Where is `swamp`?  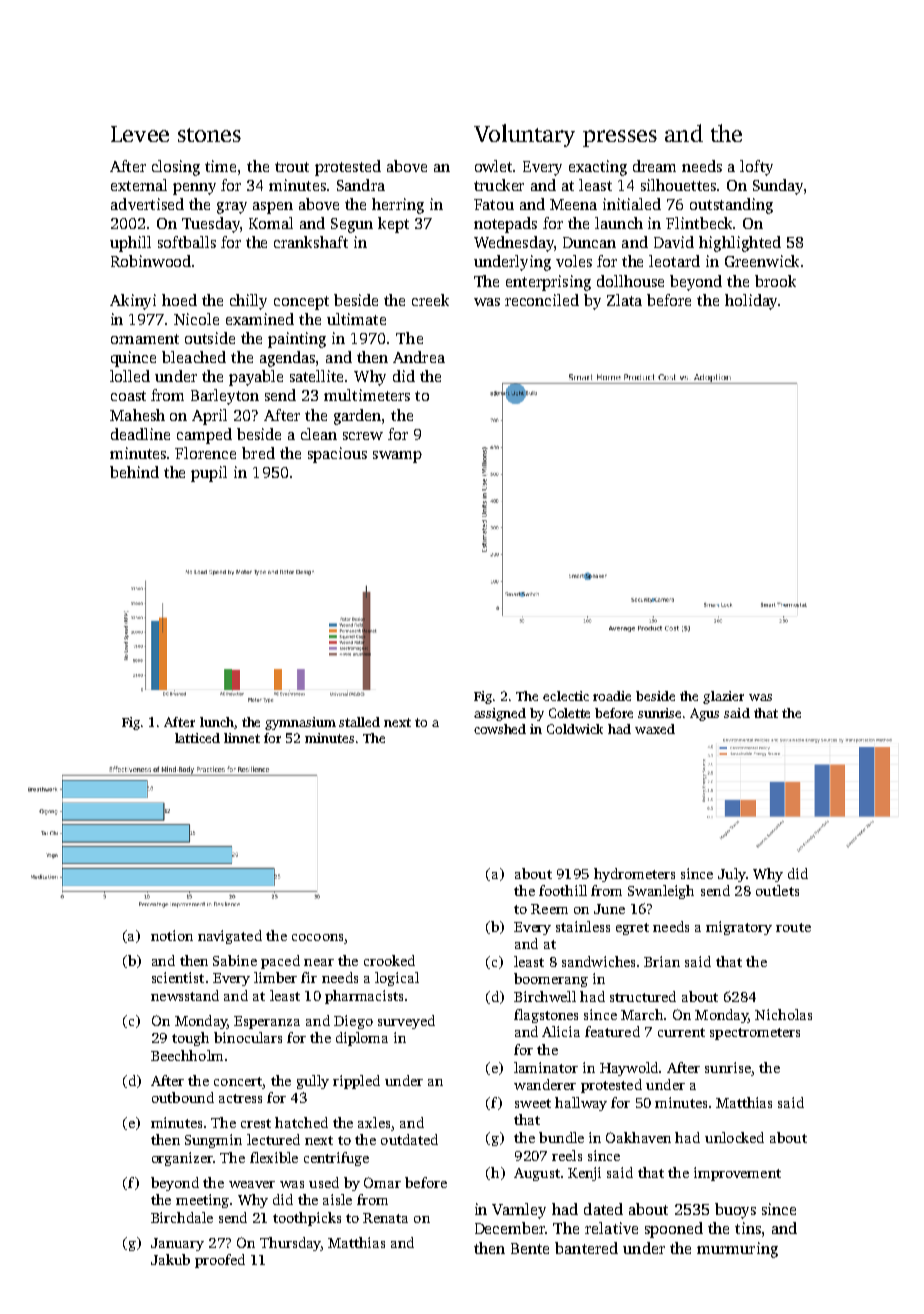 swamp is located at coordinates (397, 457).
